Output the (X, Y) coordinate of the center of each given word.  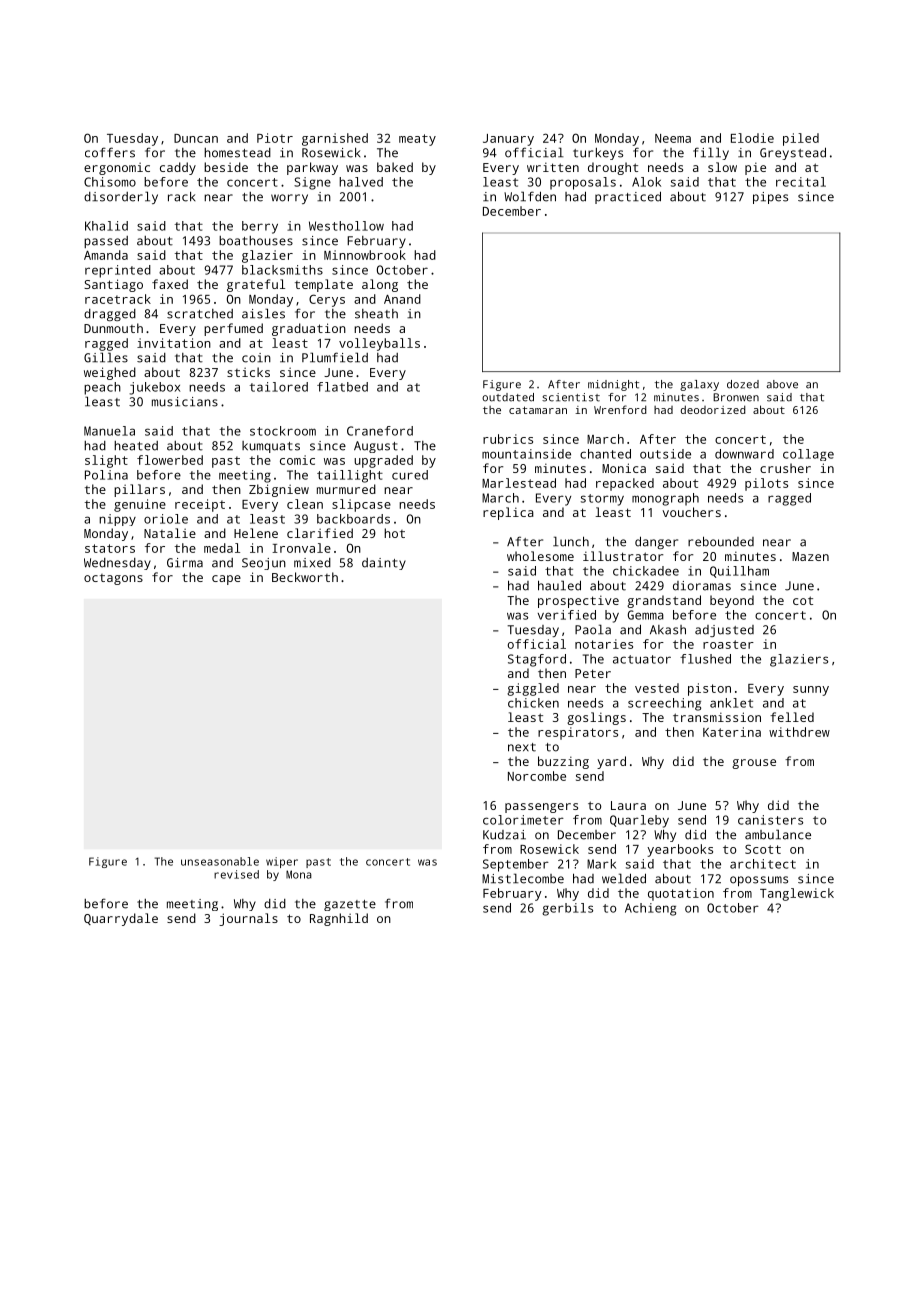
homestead (237, 153)
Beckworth (305, 577)
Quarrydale (121, 919)
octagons (113, 579)
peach (102, 388)
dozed (743, 384)
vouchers (691, 512)
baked (395, 167)
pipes (770, 198)
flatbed (342, 387)
